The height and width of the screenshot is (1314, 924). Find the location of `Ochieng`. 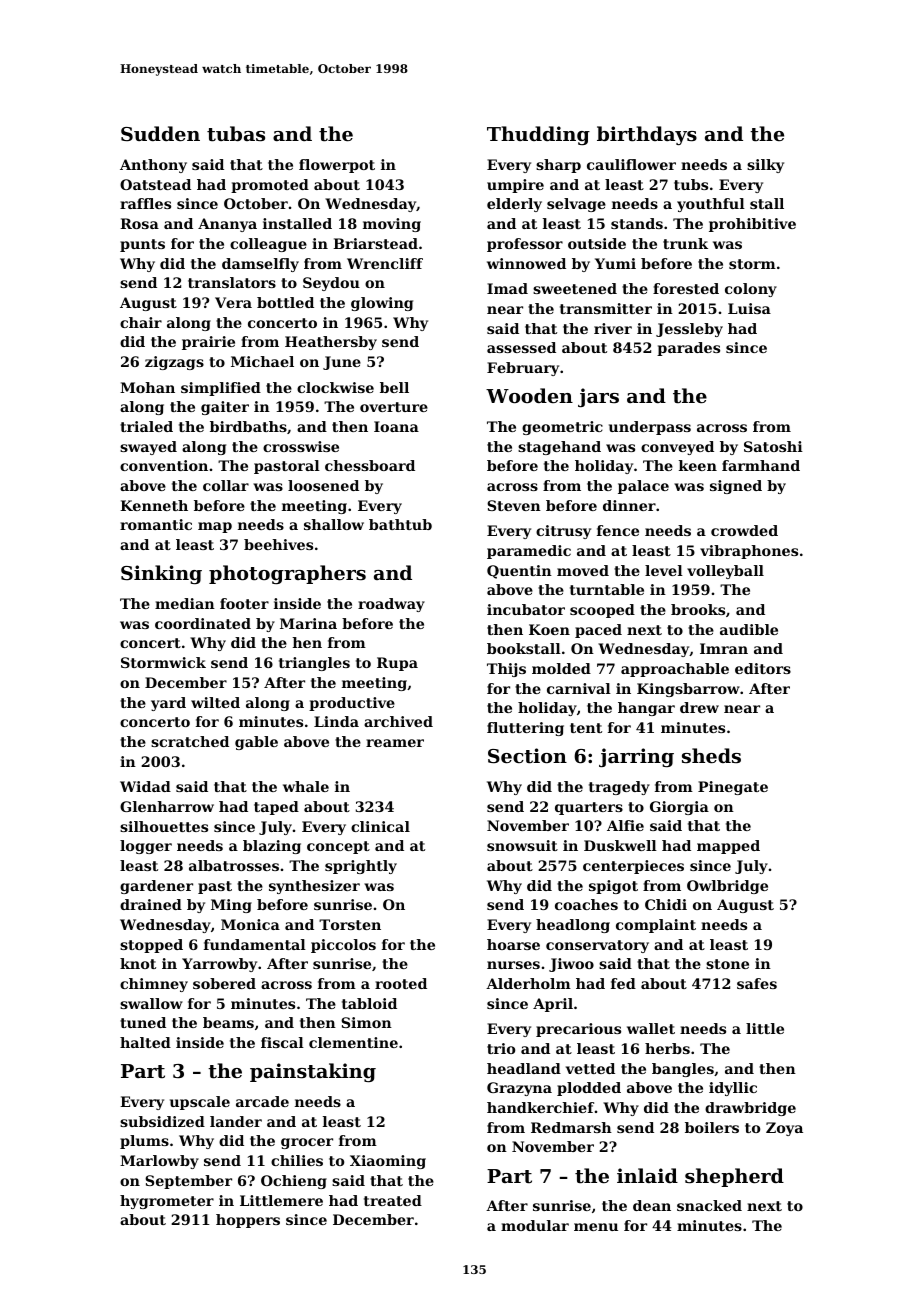

Ochieng is located at coordinates (294, 1182).
